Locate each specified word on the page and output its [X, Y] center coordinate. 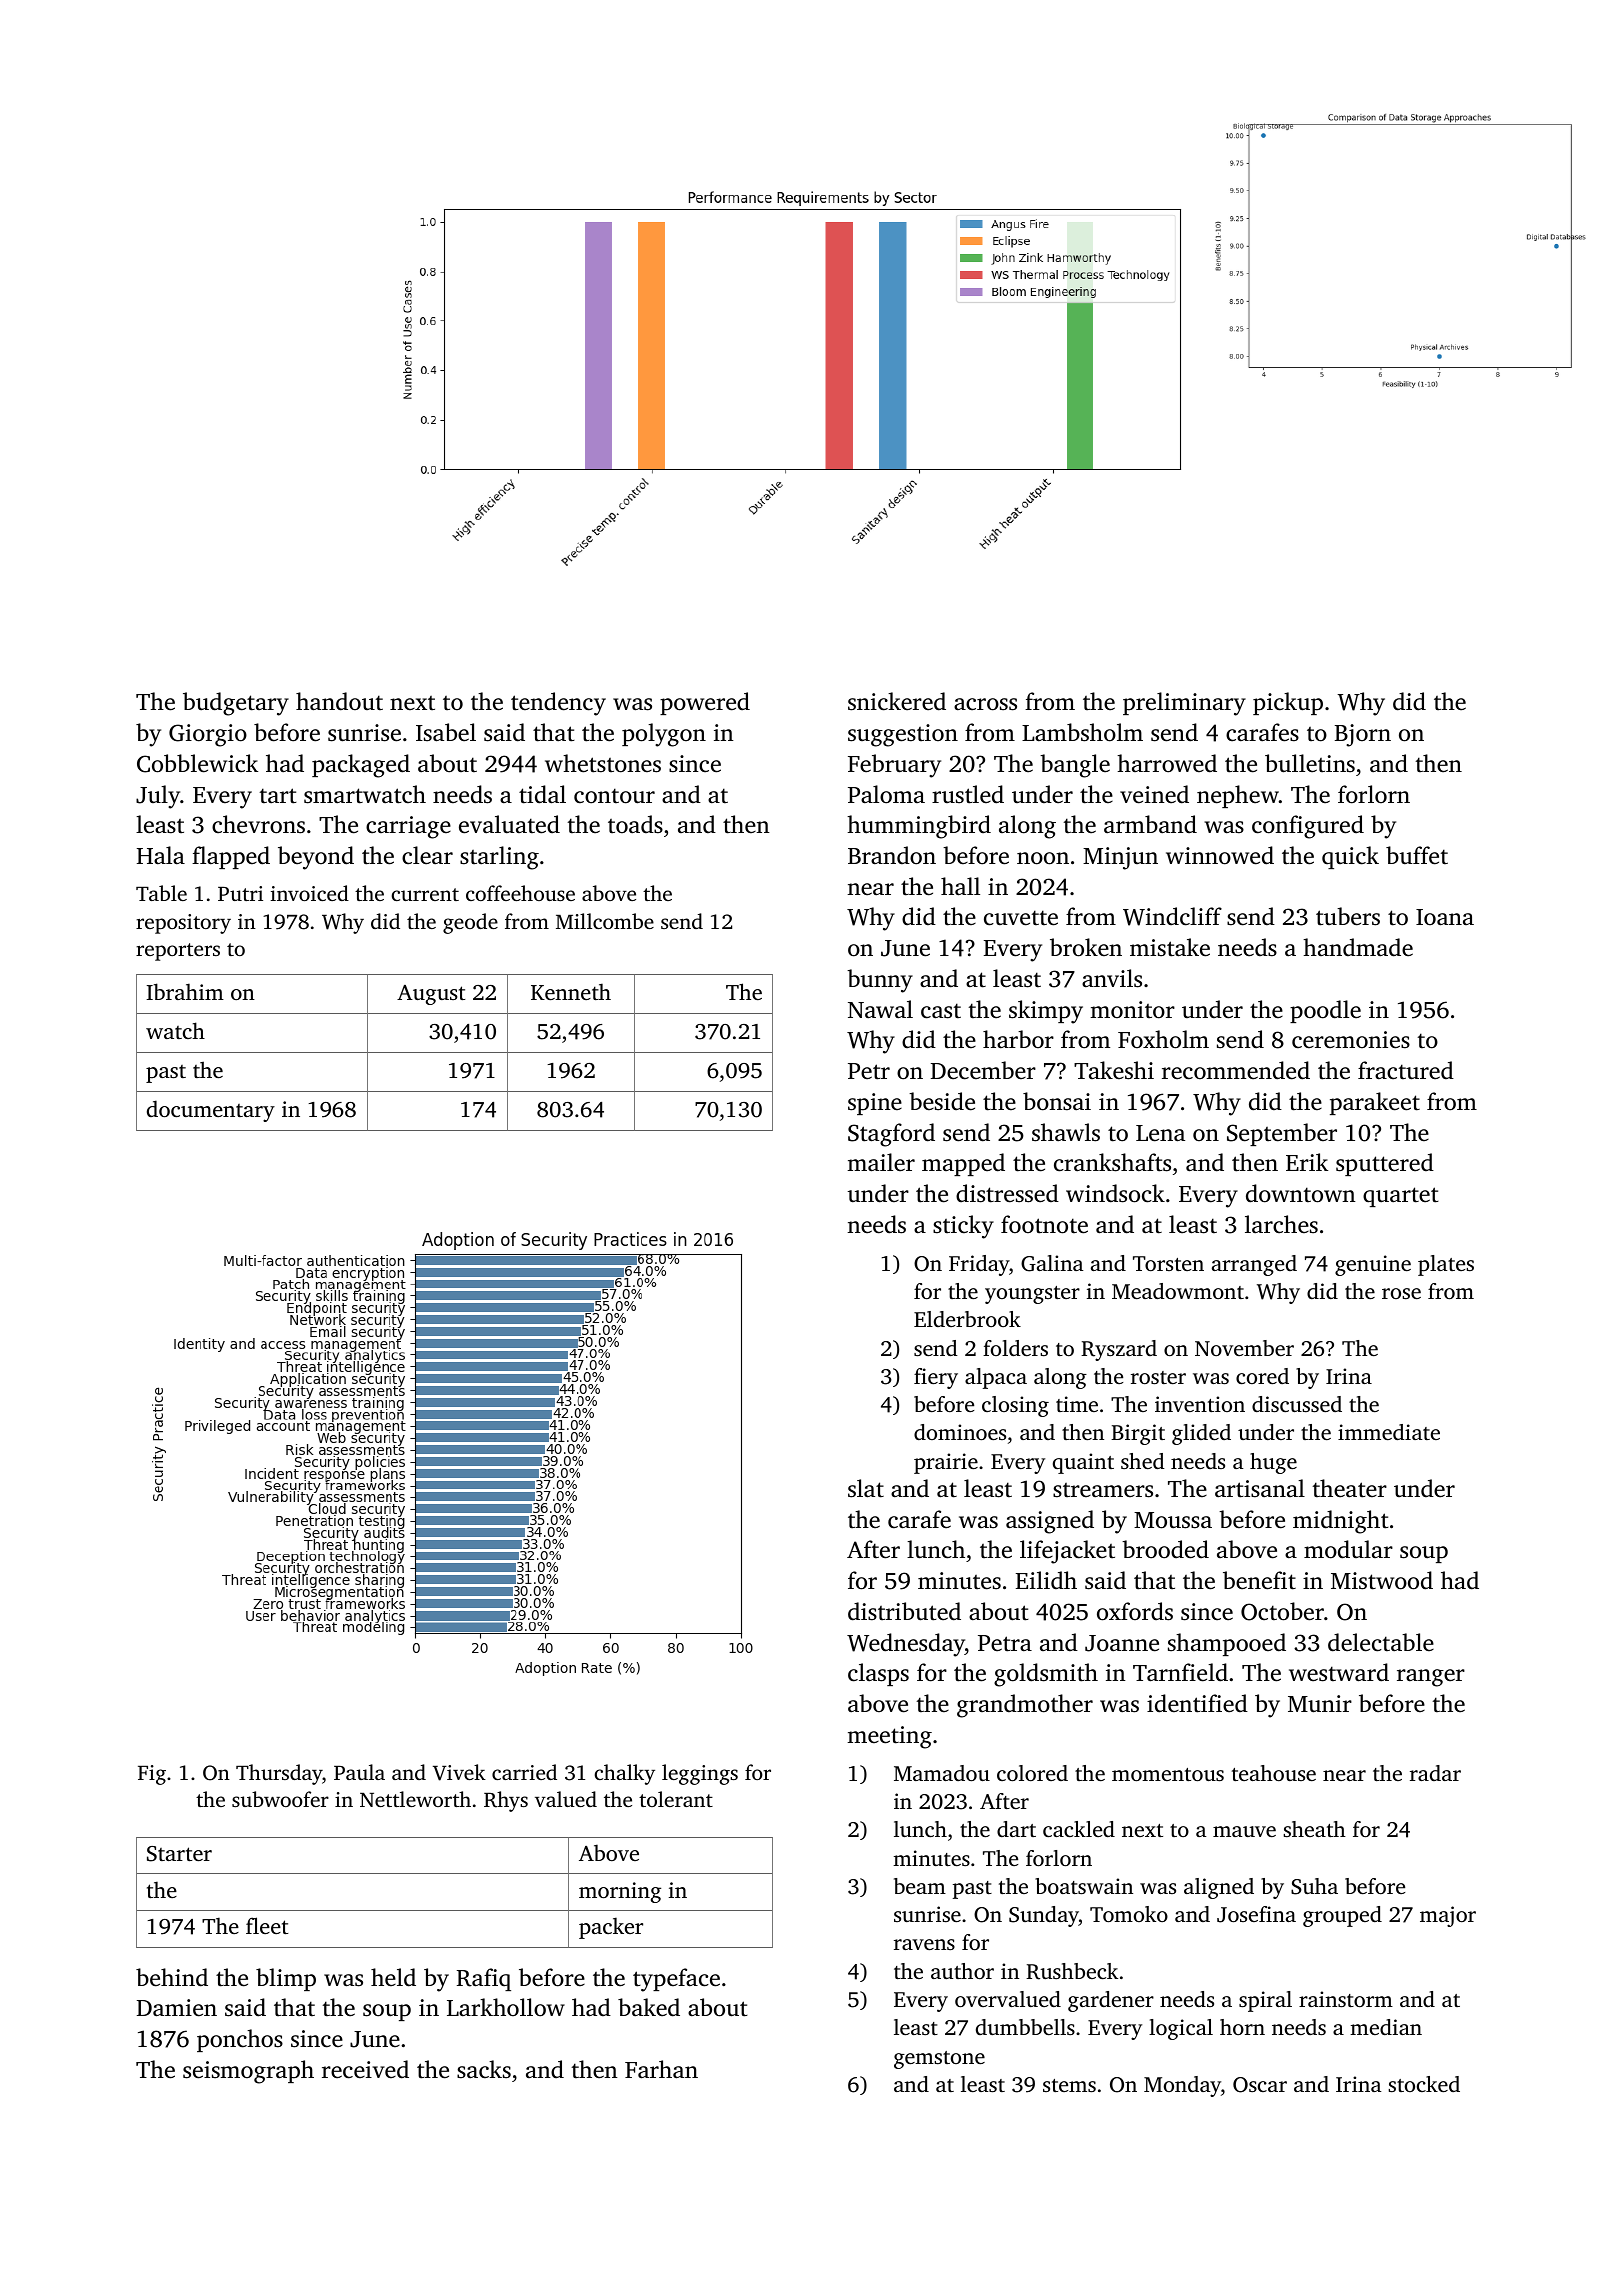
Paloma [886, 794]
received [365, 2069]
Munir [1320, 1704]
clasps [878, 1674]
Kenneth [571, 991]
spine [875, 1104]
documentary [211, 1111]
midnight [1341, 1522]
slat [866, 1488]
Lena [1160, 1133]
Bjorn [1363, 735]
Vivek [459, 1772]
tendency [558, 704]
